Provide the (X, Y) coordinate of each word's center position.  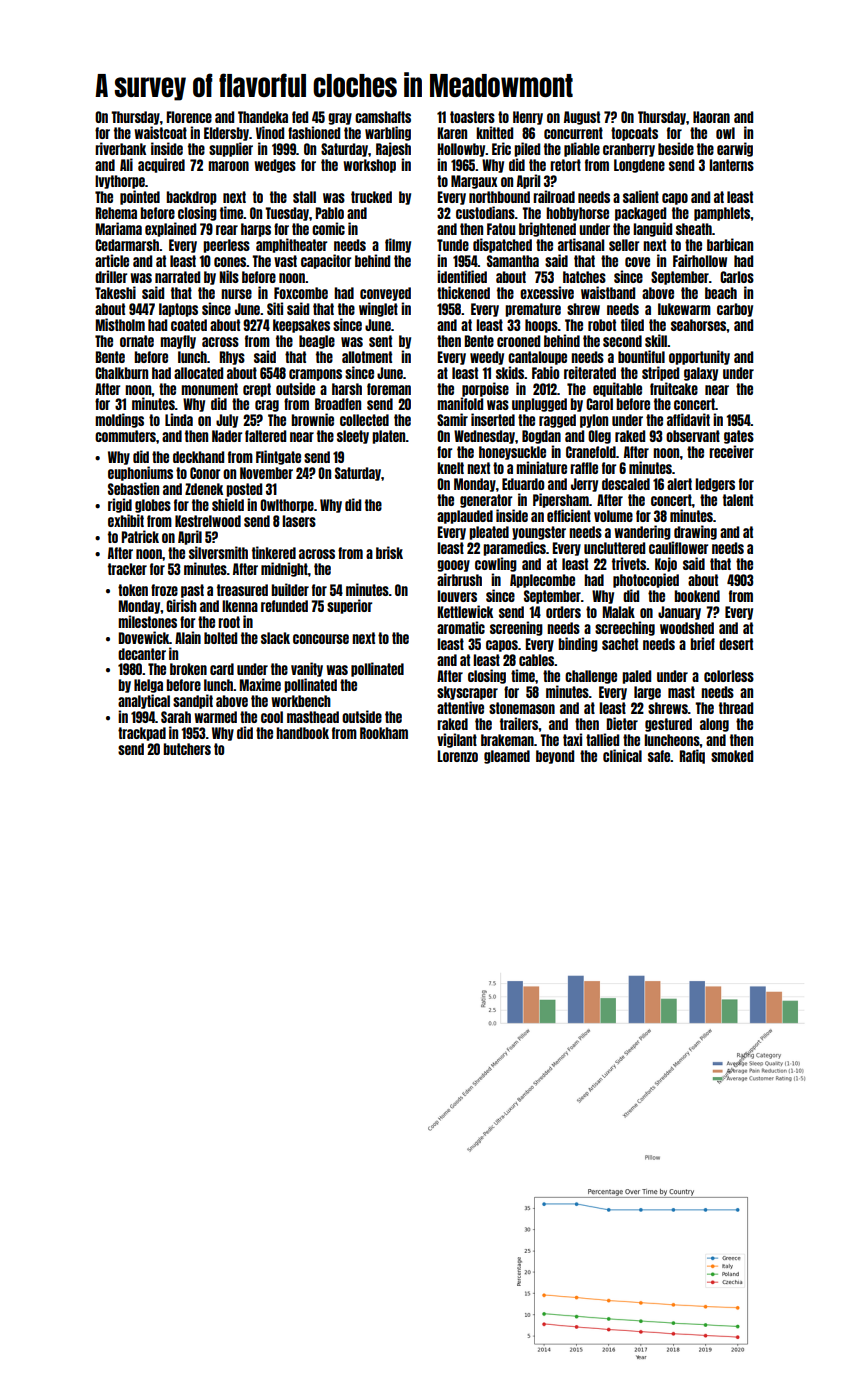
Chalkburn (121, 373)
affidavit (688, 419)
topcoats (634, 134)
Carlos (737, 277)
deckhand (198, 457)
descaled (626, 484)
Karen (452, 133)
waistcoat (160, 132)
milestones (147, 621)
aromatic (461, 627)
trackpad (142, 734)
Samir (452, 419)
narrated (177, 277)
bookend (697, 596)
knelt (450, 468)
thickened (463, 292)
